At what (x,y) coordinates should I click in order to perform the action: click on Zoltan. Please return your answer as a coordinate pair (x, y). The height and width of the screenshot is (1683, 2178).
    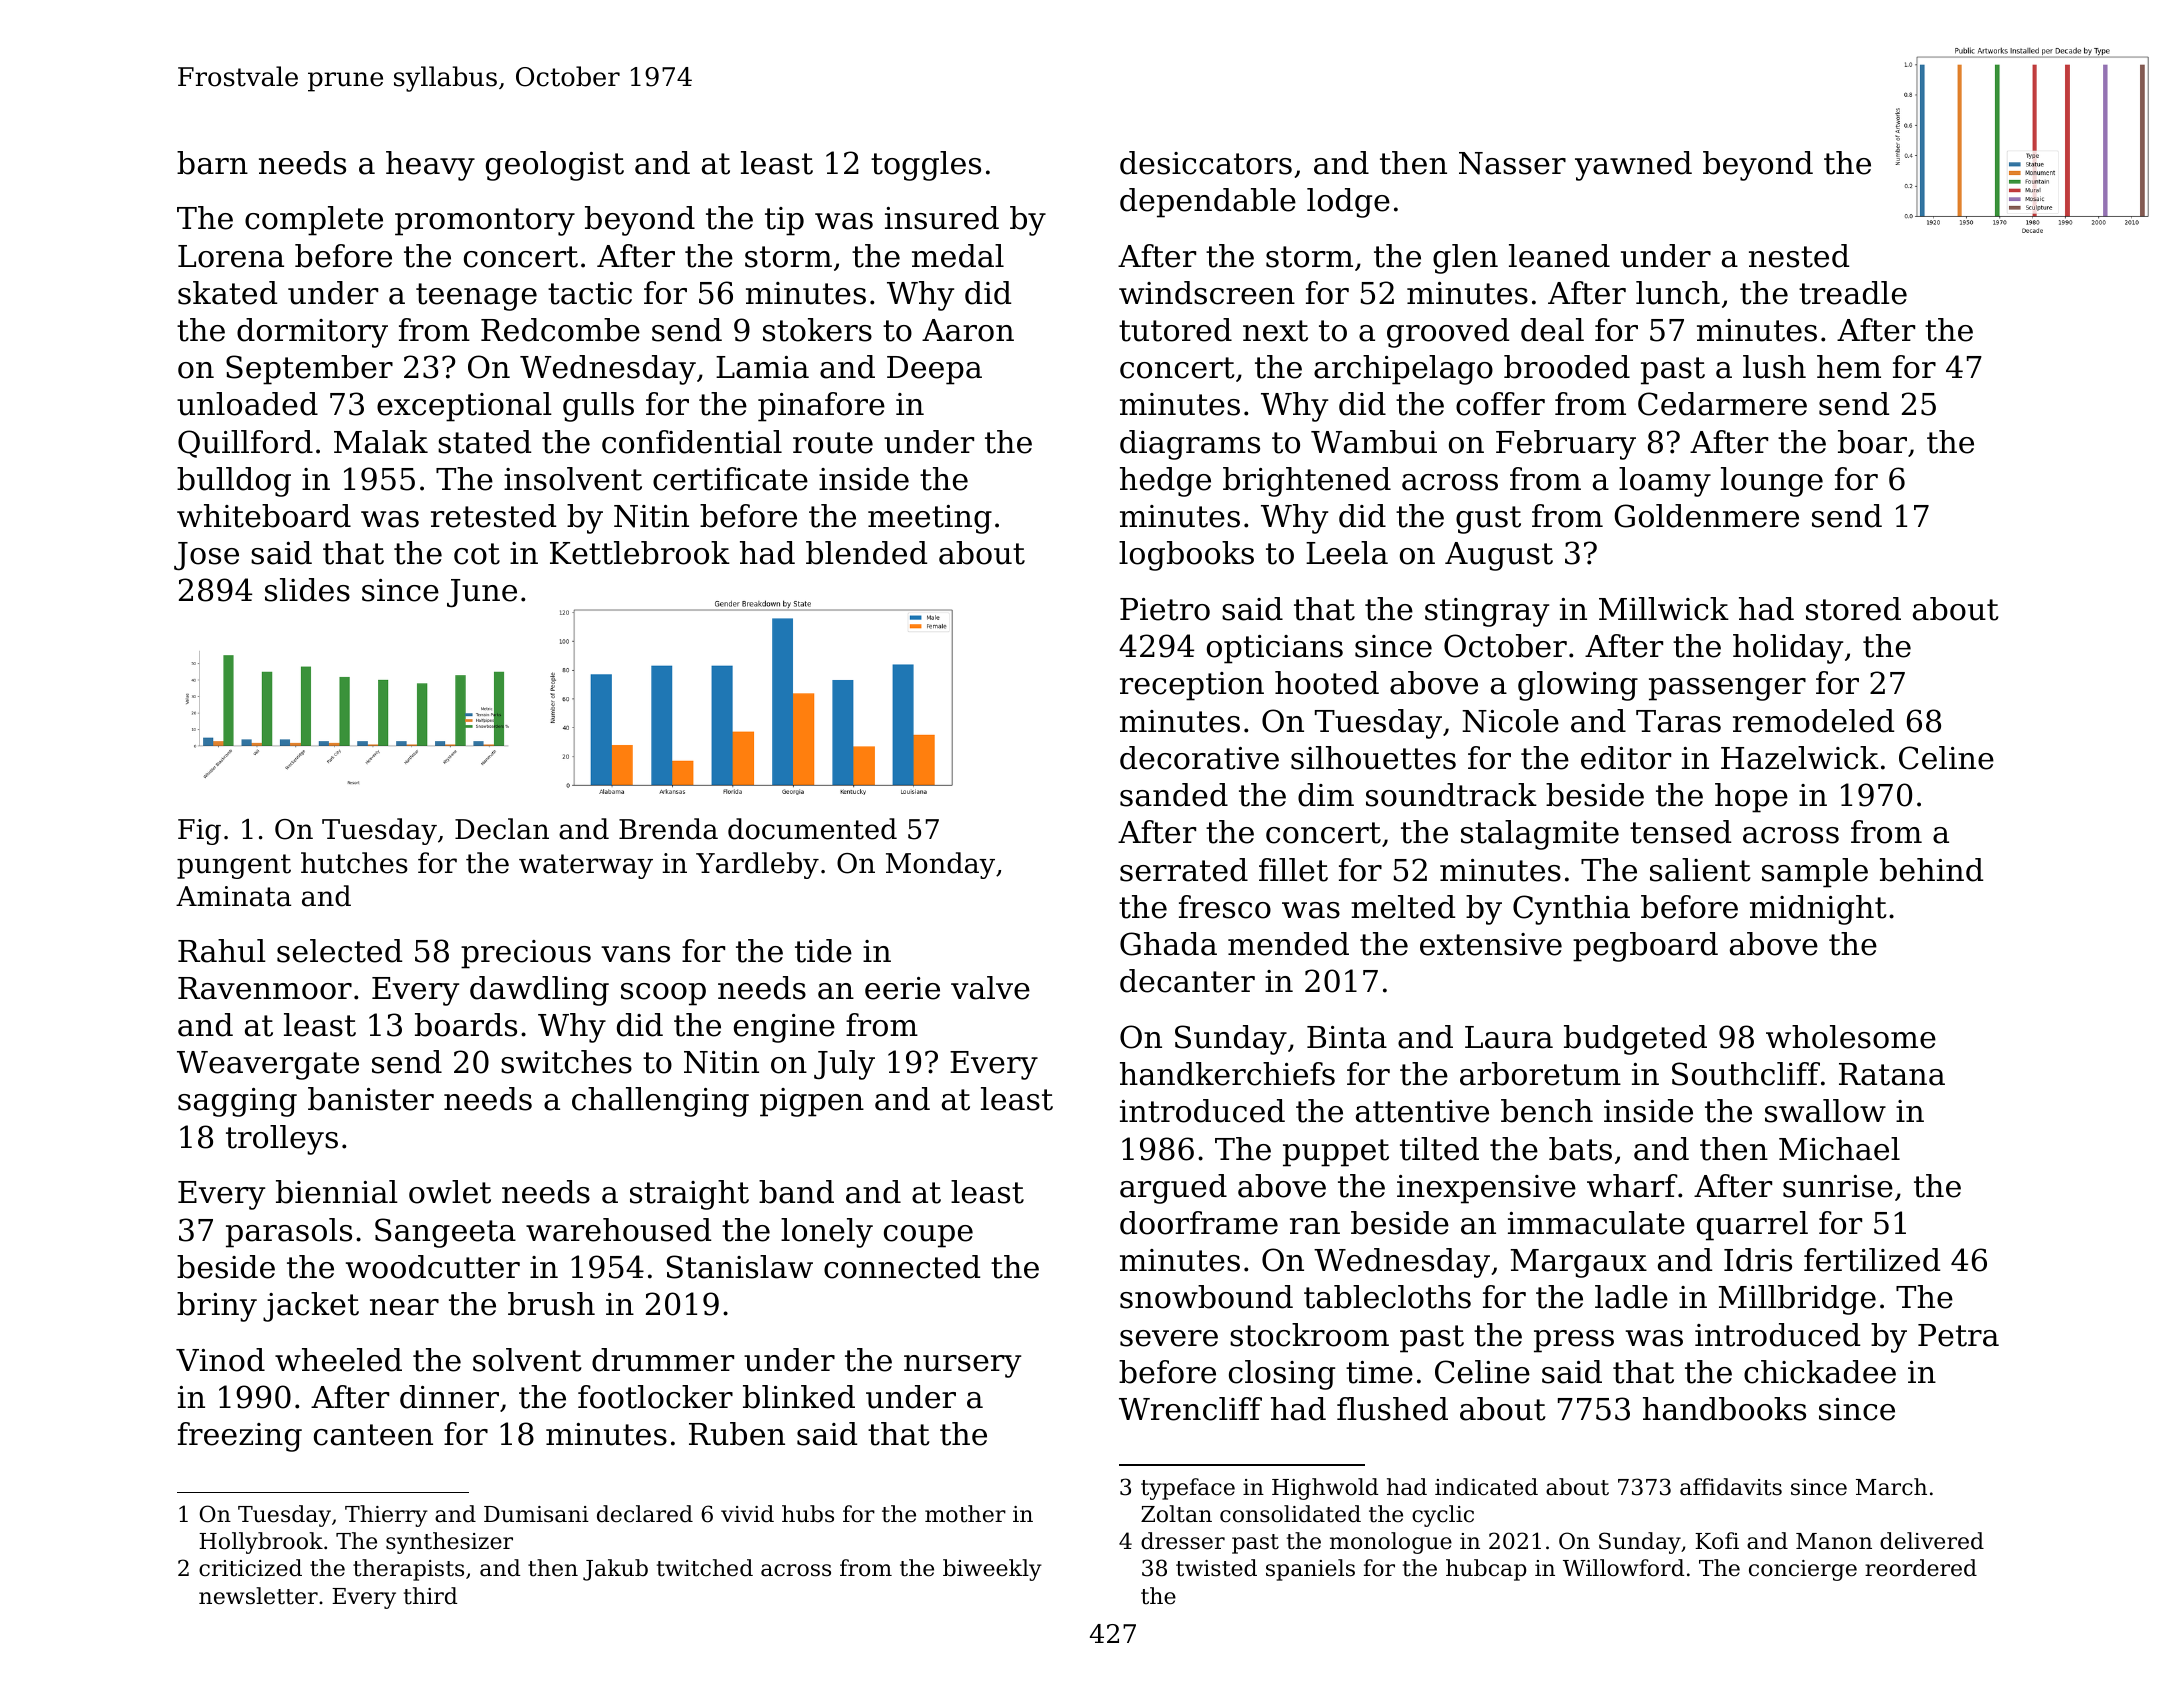
    Looking at the image, I should click on (1176, 1514).
